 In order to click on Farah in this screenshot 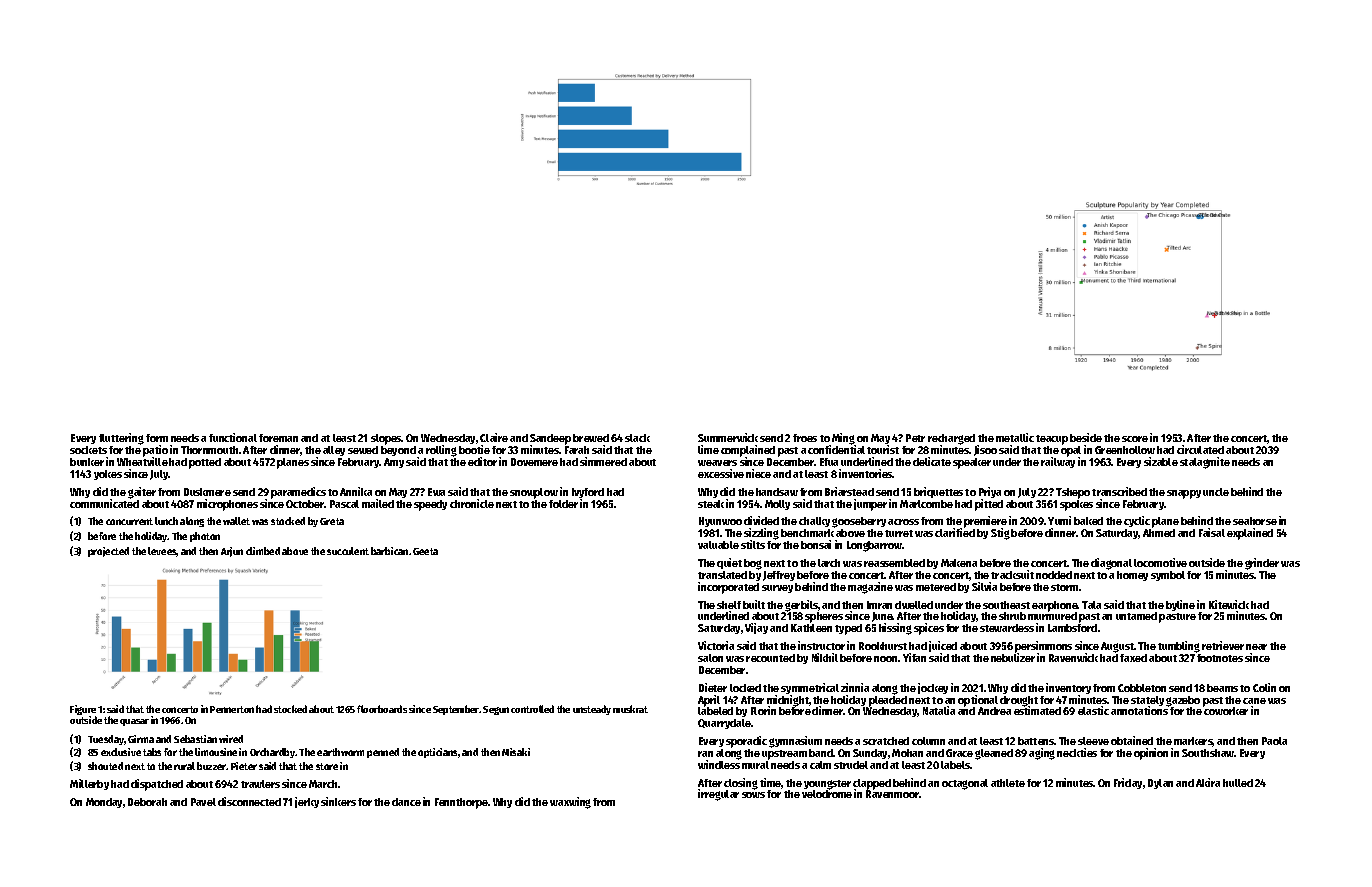, I will do `click(577, 450)`.
